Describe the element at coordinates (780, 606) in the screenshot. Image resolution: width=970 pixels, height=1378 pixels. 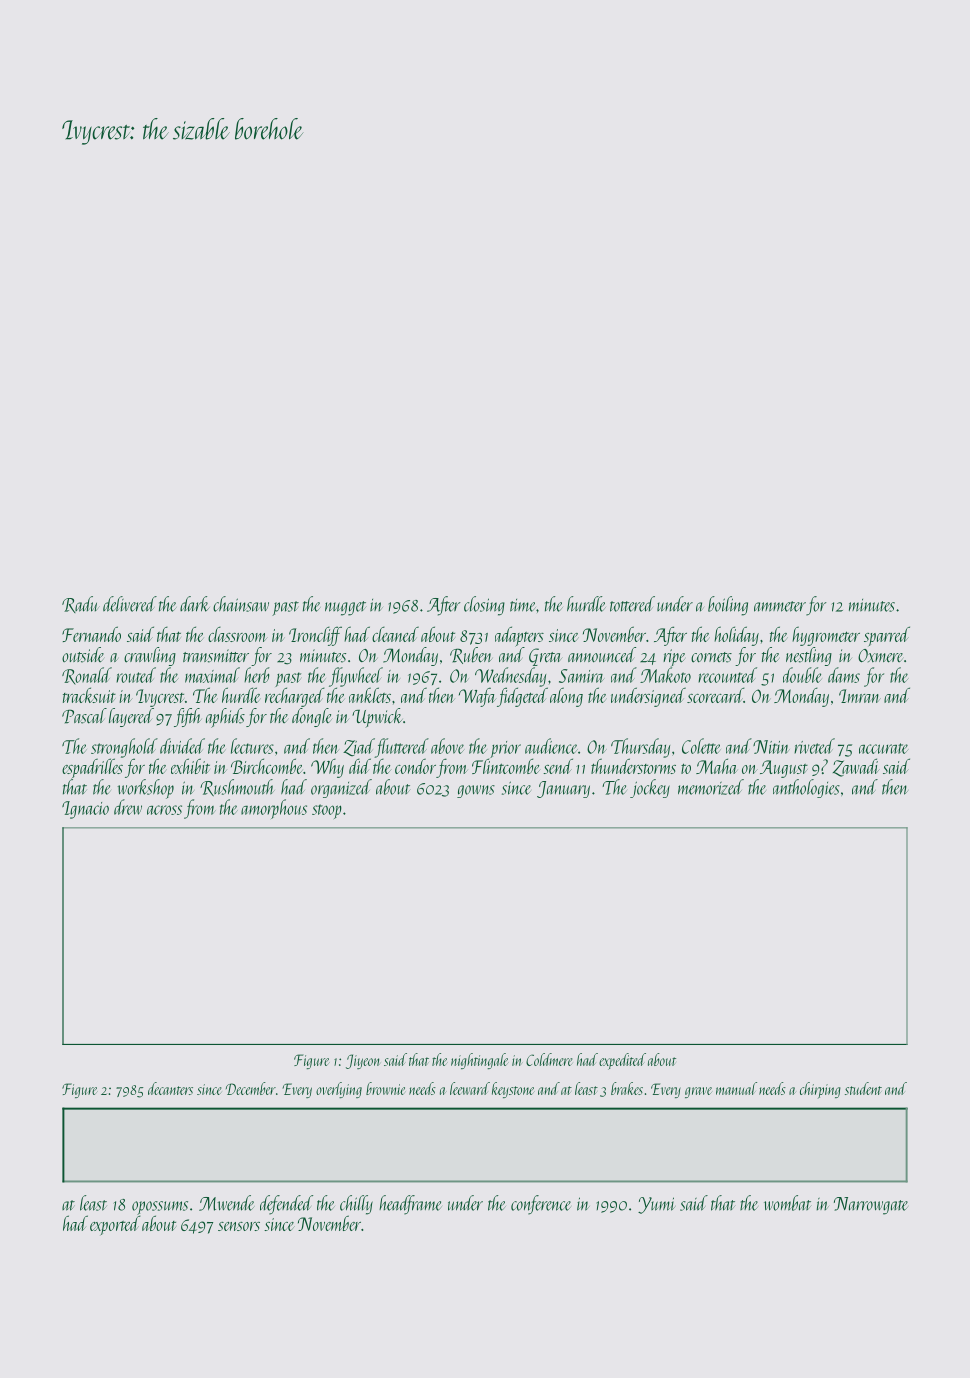
I see `ammeter` at that location.
